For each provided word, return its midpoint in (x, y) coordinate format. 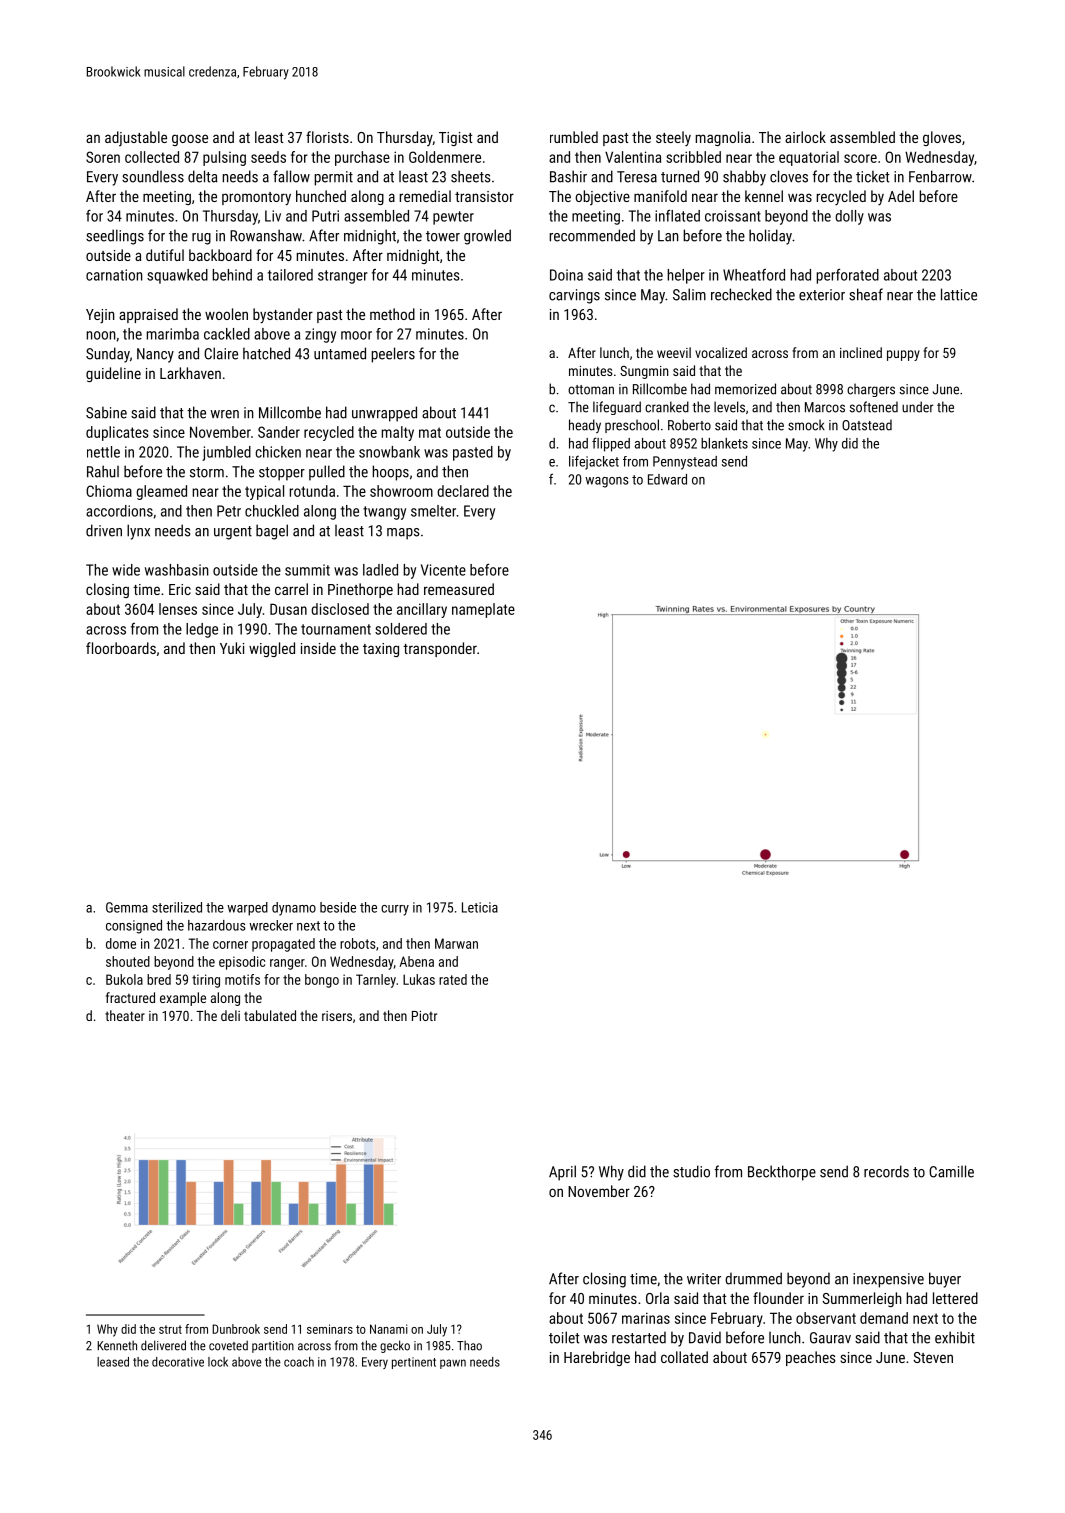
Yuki (232, 648)
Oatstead (867, 425)
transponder (440, 649)
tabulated (270, 1015)
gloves (942, 138)
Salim (689, 294)
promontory (256, 199)
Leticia (480, 907)
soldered (401, 629)
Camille (951, 1171)
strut (170, 1329)
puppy (903, 355)
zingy (320, 335)
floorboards (121, 648)
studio (691, 1171)
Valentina (633, 157)
